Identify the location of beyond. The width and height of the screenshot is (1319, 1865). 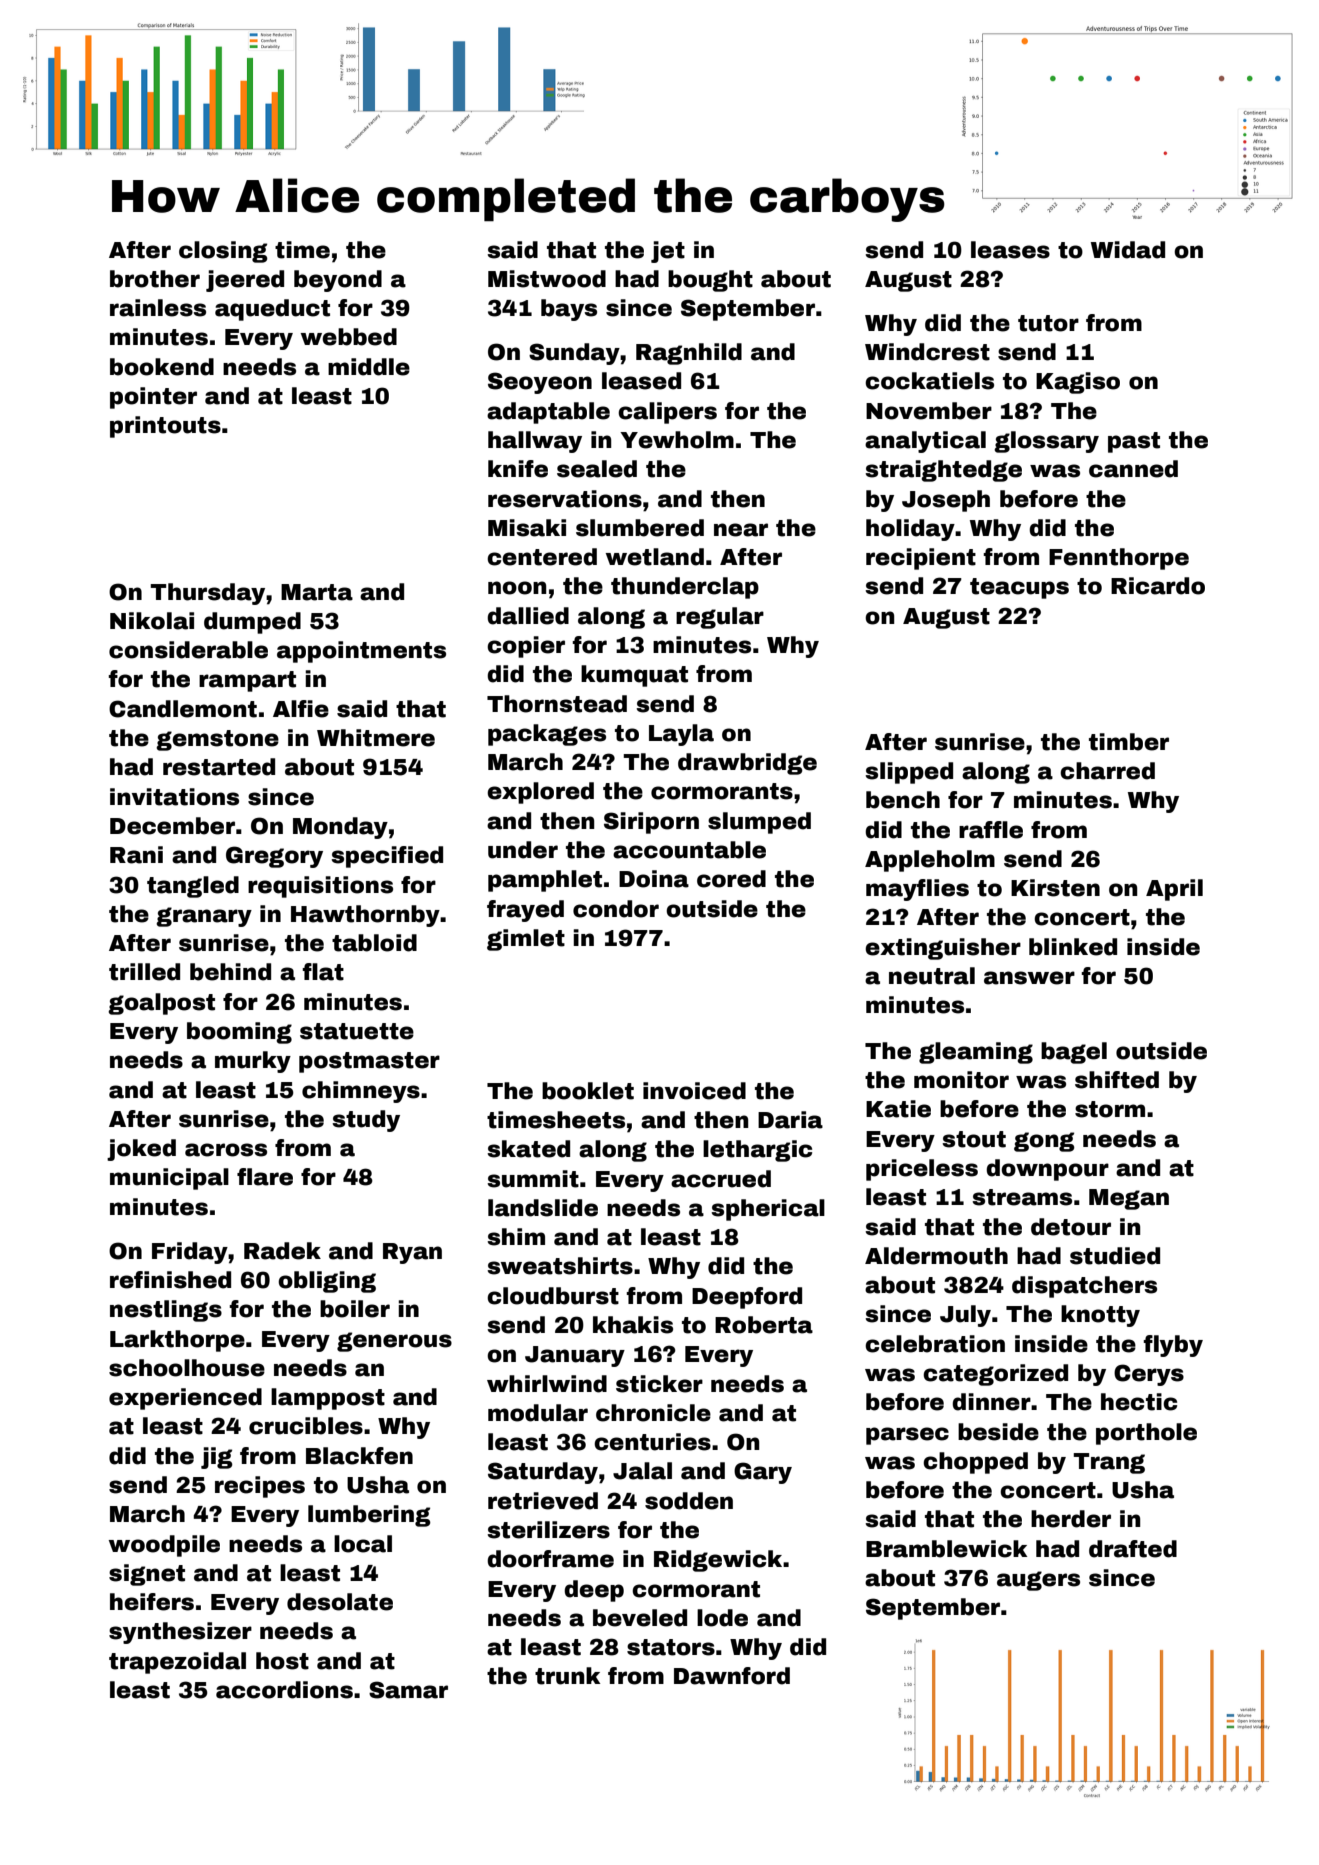
(338, 281).
